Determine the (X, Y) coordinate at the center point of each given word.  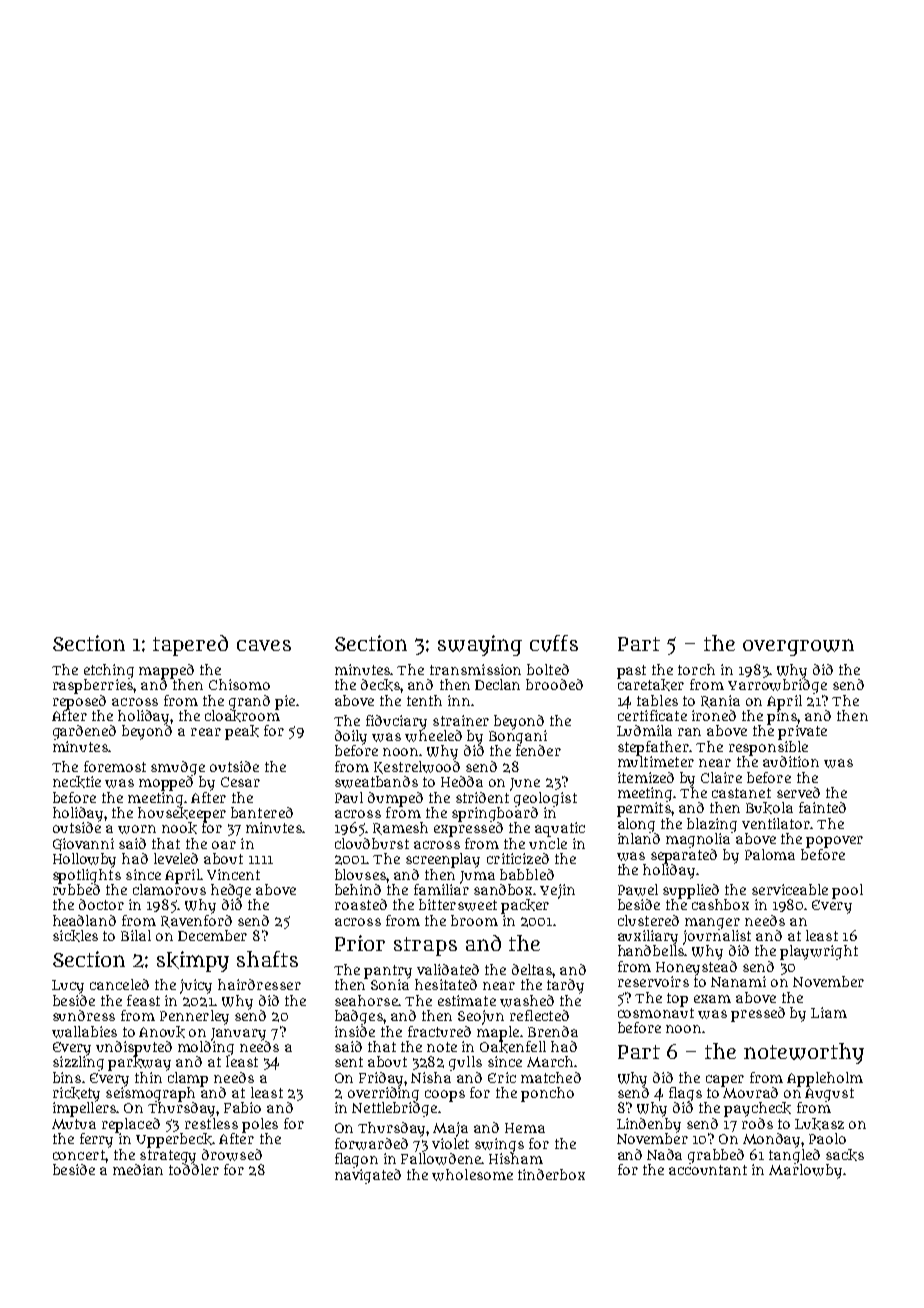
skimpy (193, 961)
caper (725, 1081)
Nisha (431, 1077)
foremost (115, 766)
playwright (819, 952)
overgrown (798, 647)
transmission (475, 669)
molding (206, 1048)
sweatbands (376, 782)
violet (450, 1143)
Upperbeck (174, 1140)
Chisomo (239, 684)
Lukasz (819, 1124)
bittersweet (458, 905)
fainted (822, 807)
